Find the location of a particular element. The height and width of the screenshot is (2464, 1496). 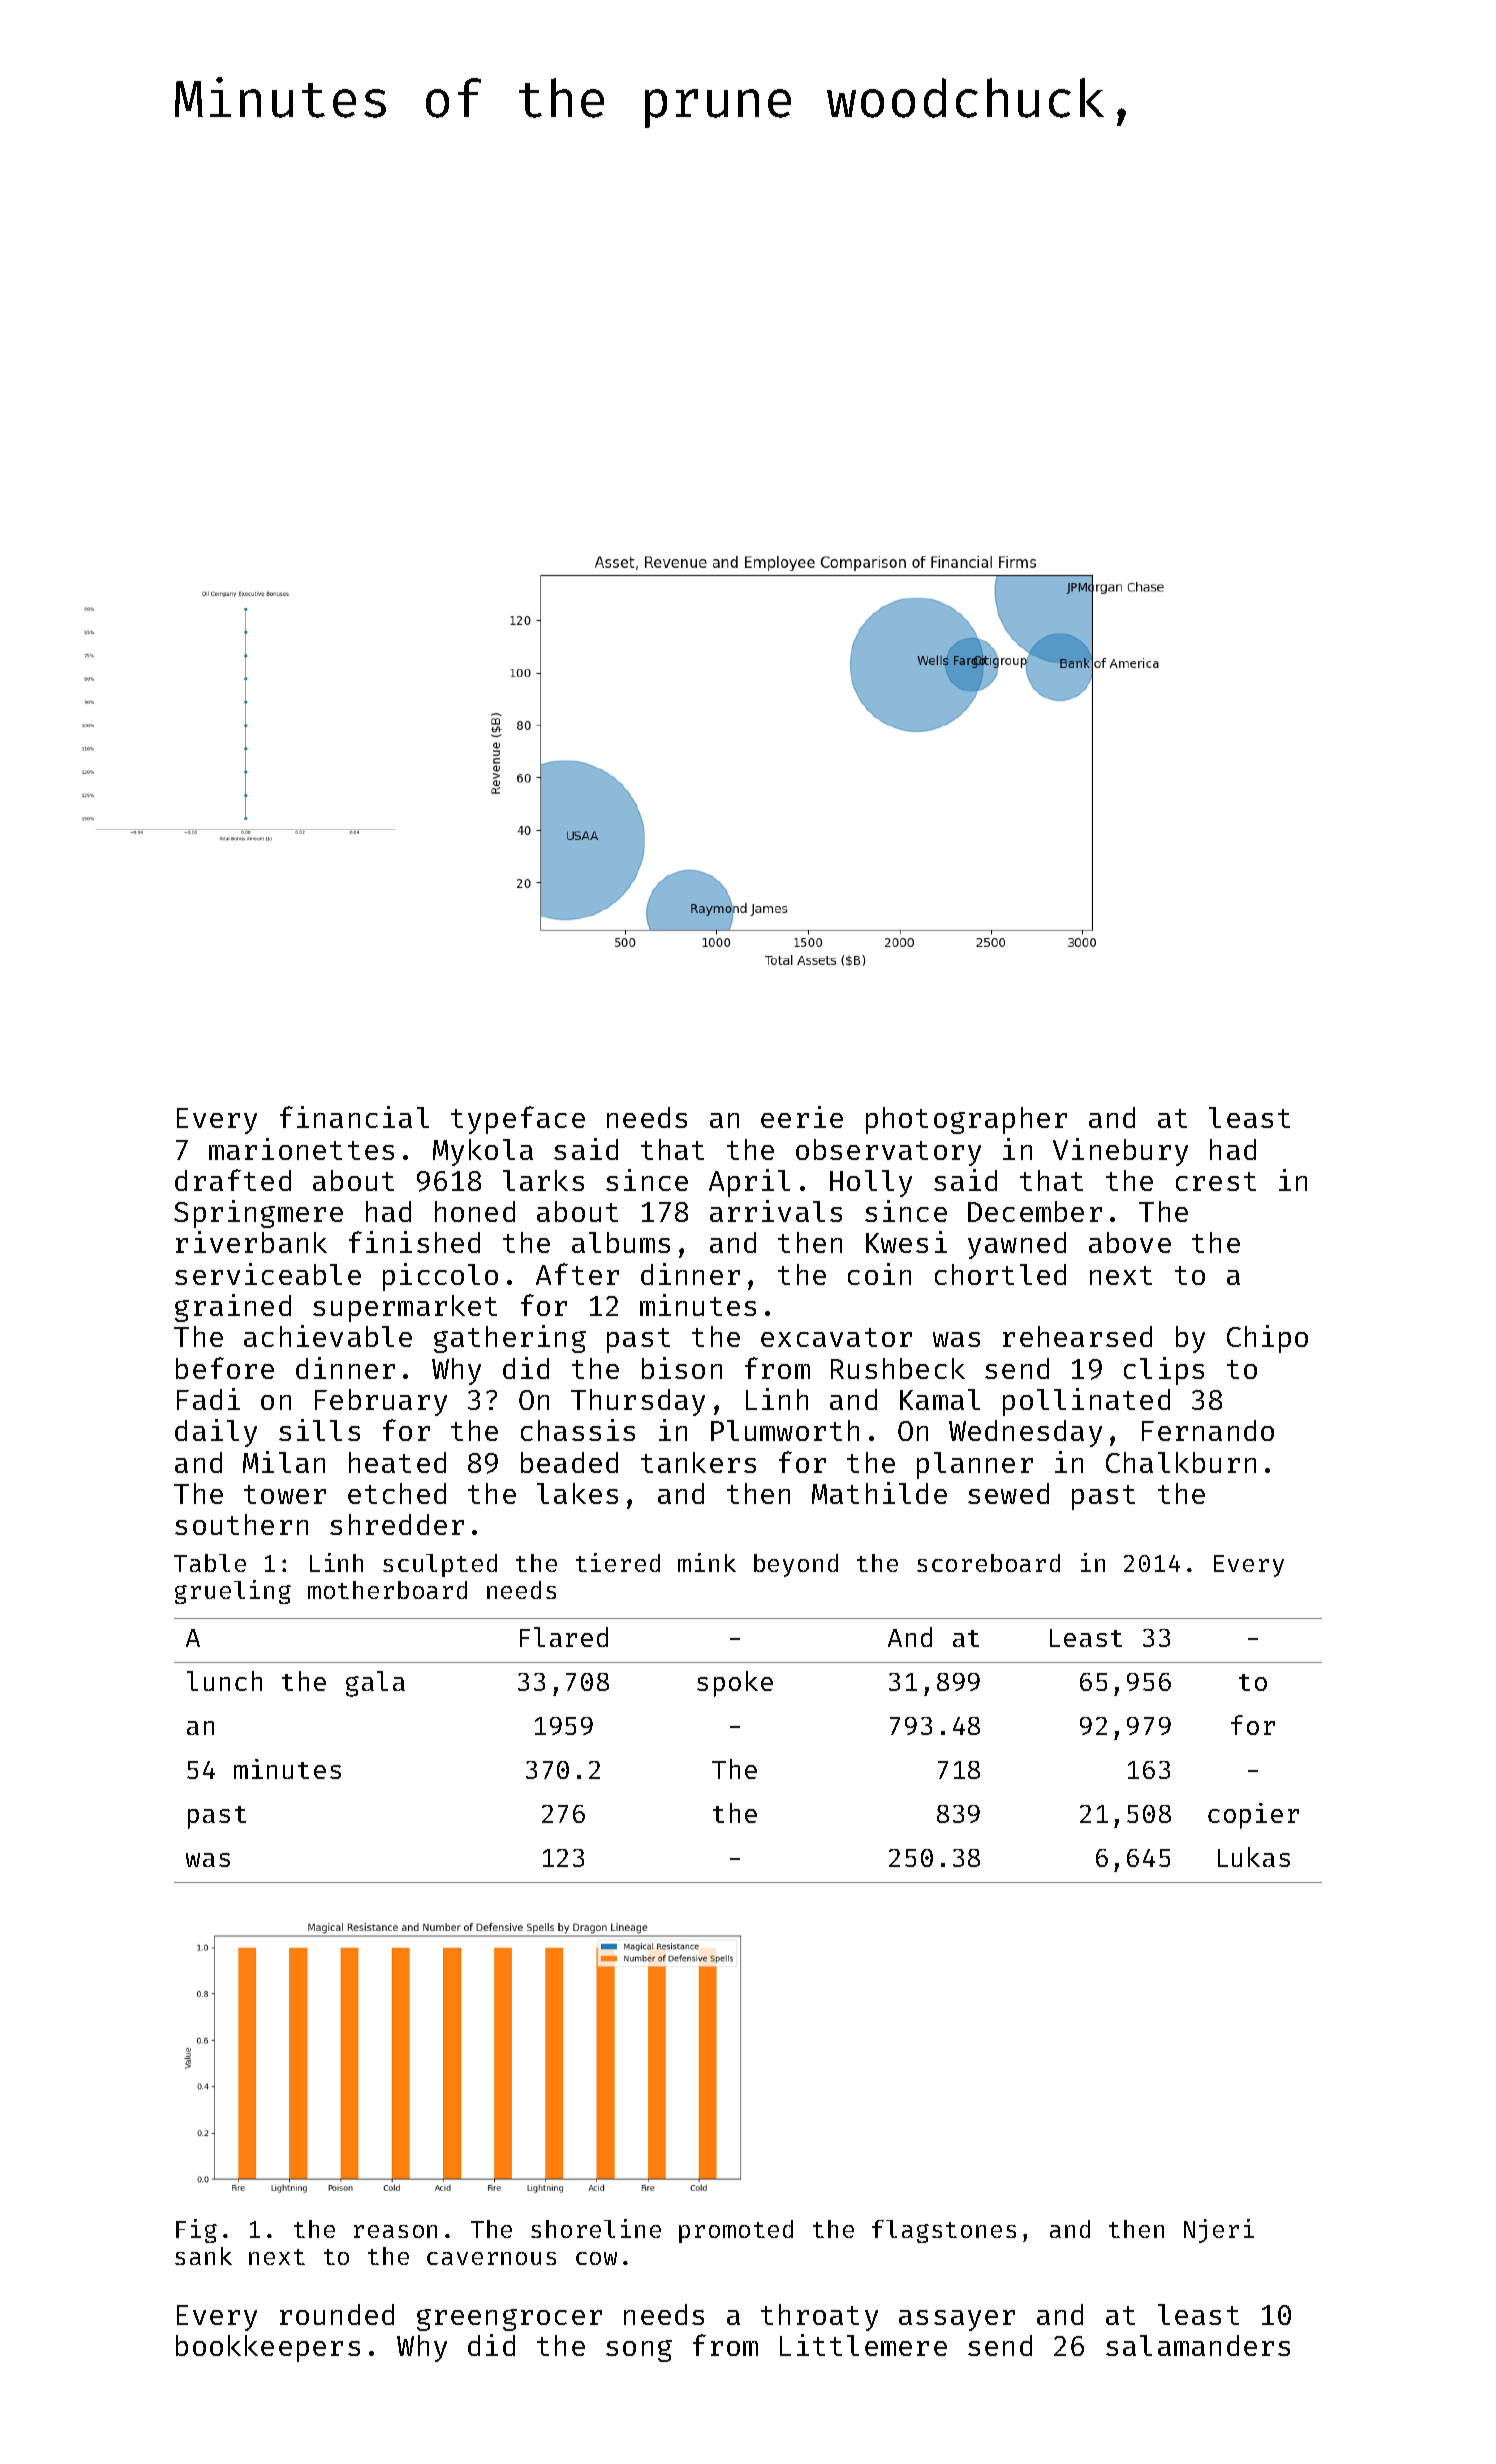

spoke is located at coordinates (735, 1684).
